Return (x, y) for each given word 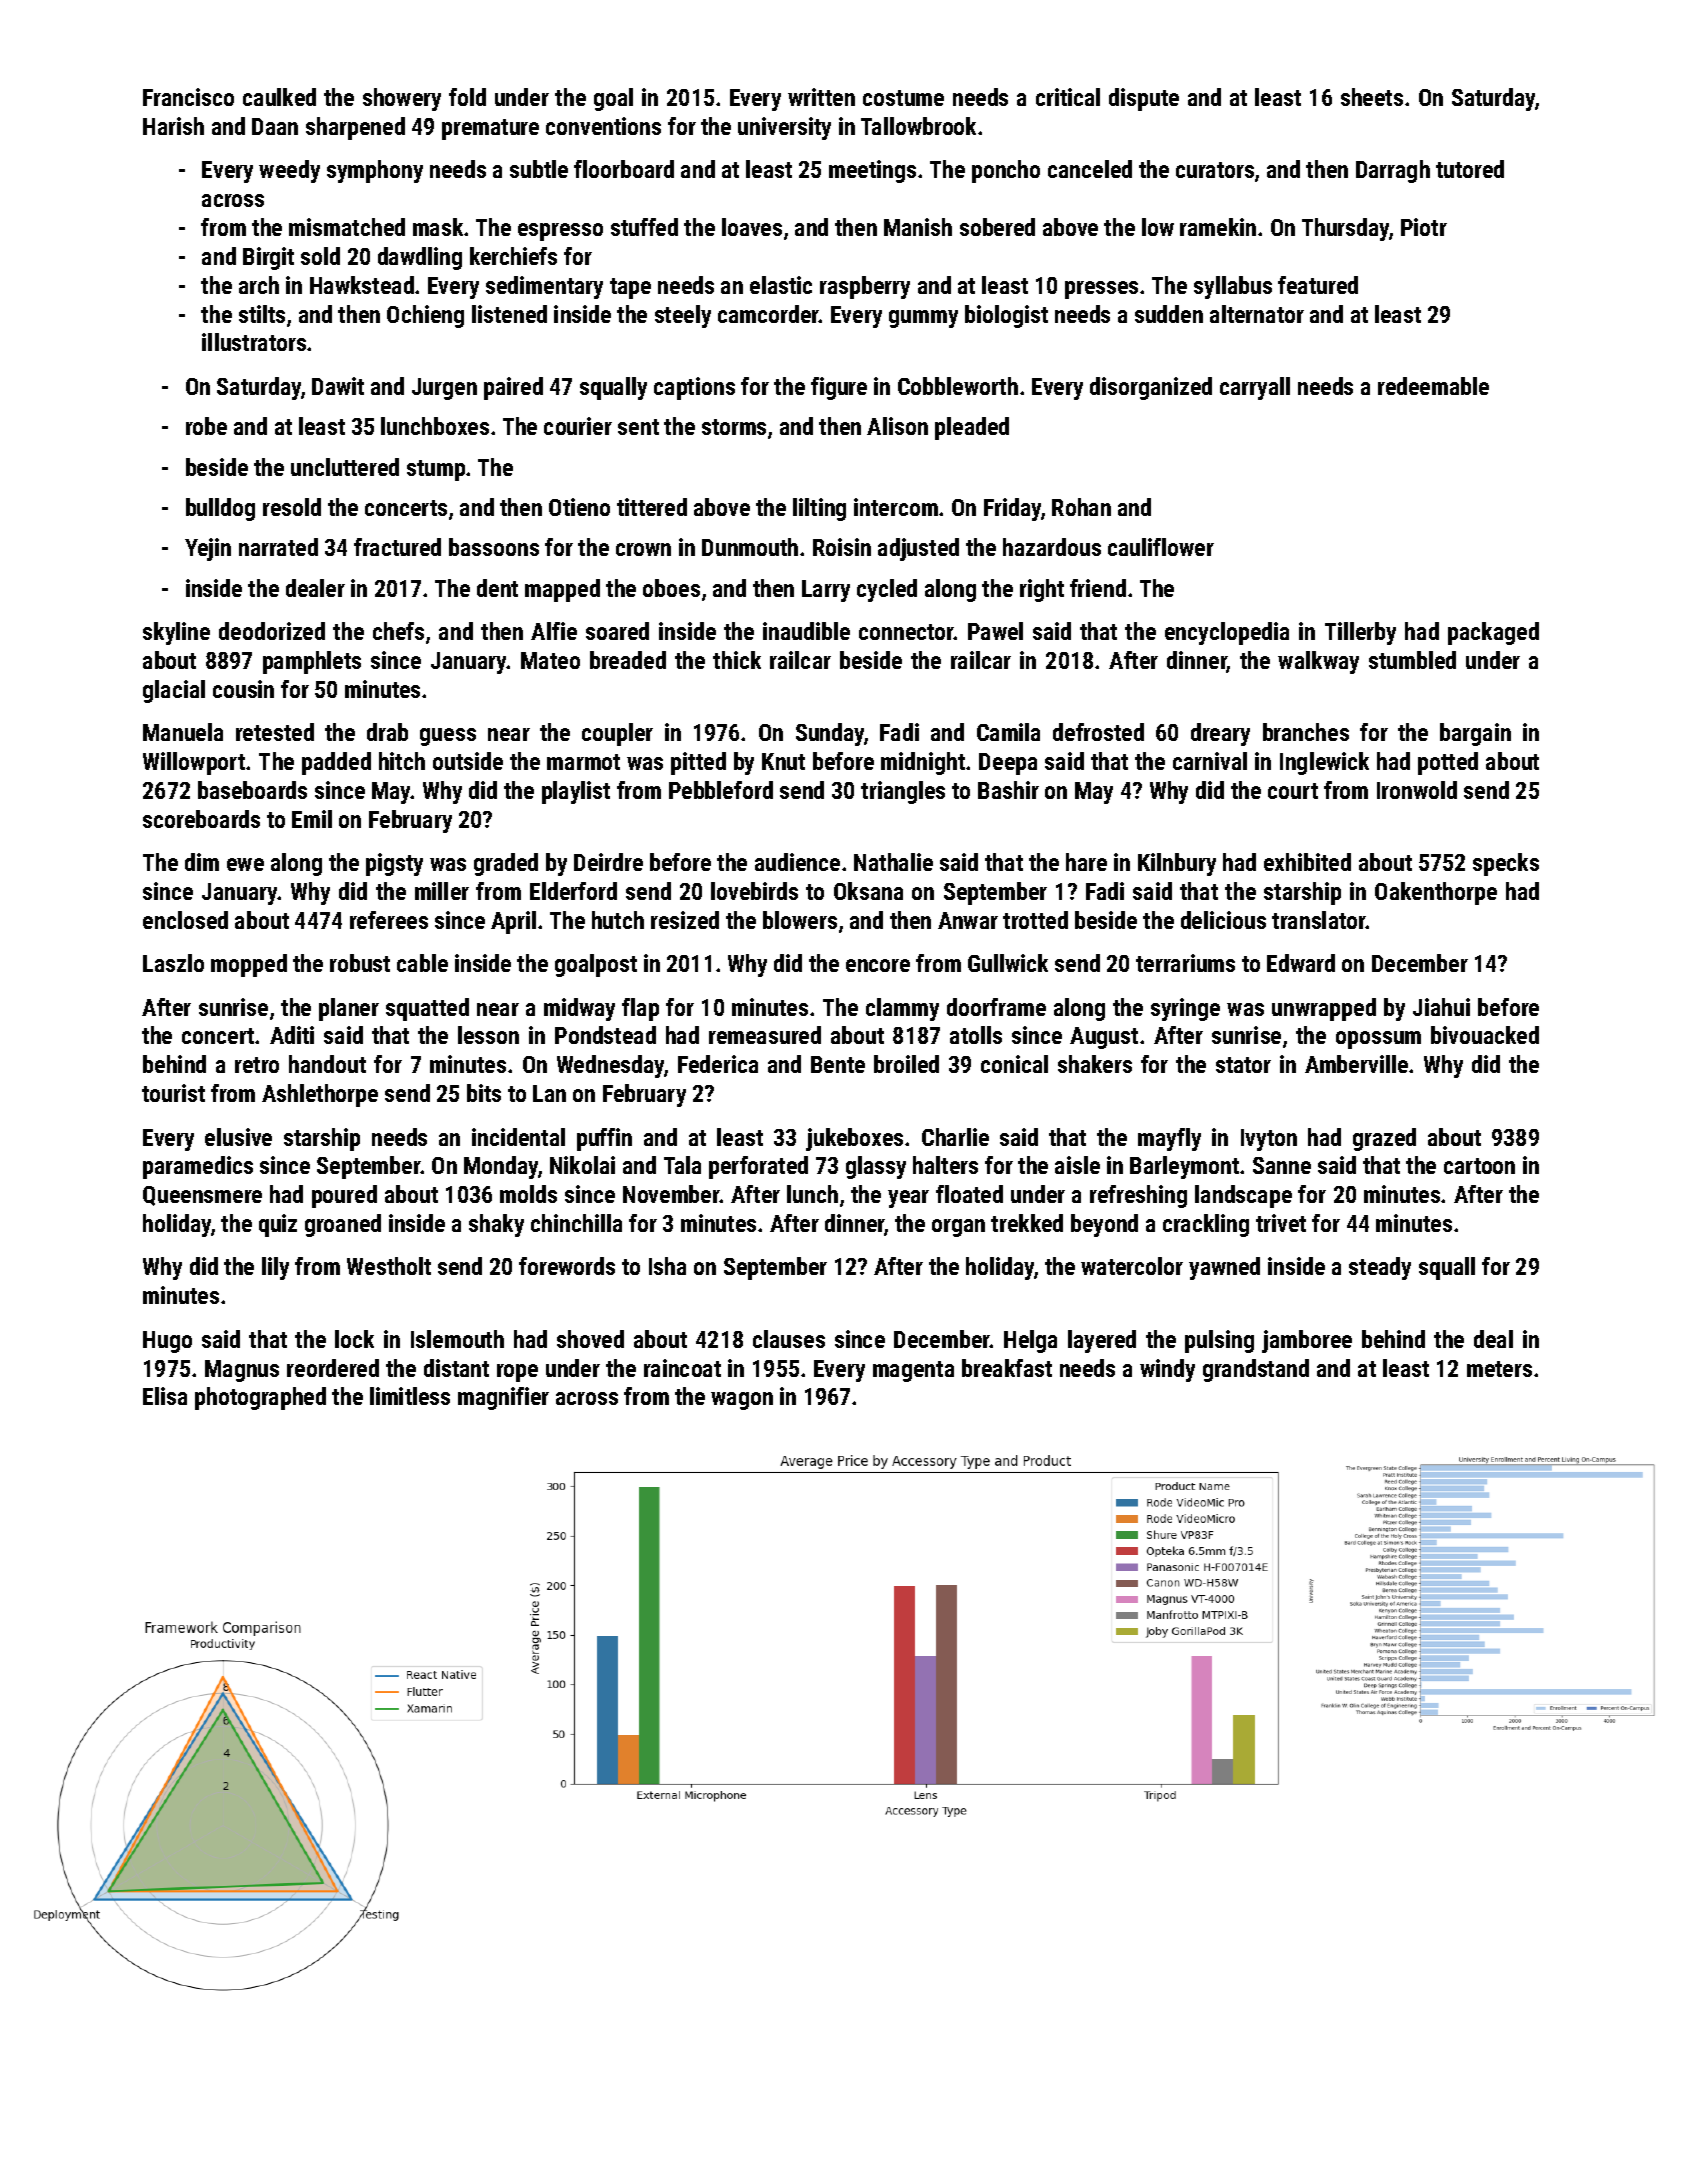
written (821, 97)
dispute (1144, 99)
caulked (279, 97)
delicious (1223, 920)
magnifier (503, 1398)
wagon (742, 1401)
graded (506, 864)
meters (1499, 1369)
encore (878, 965)
